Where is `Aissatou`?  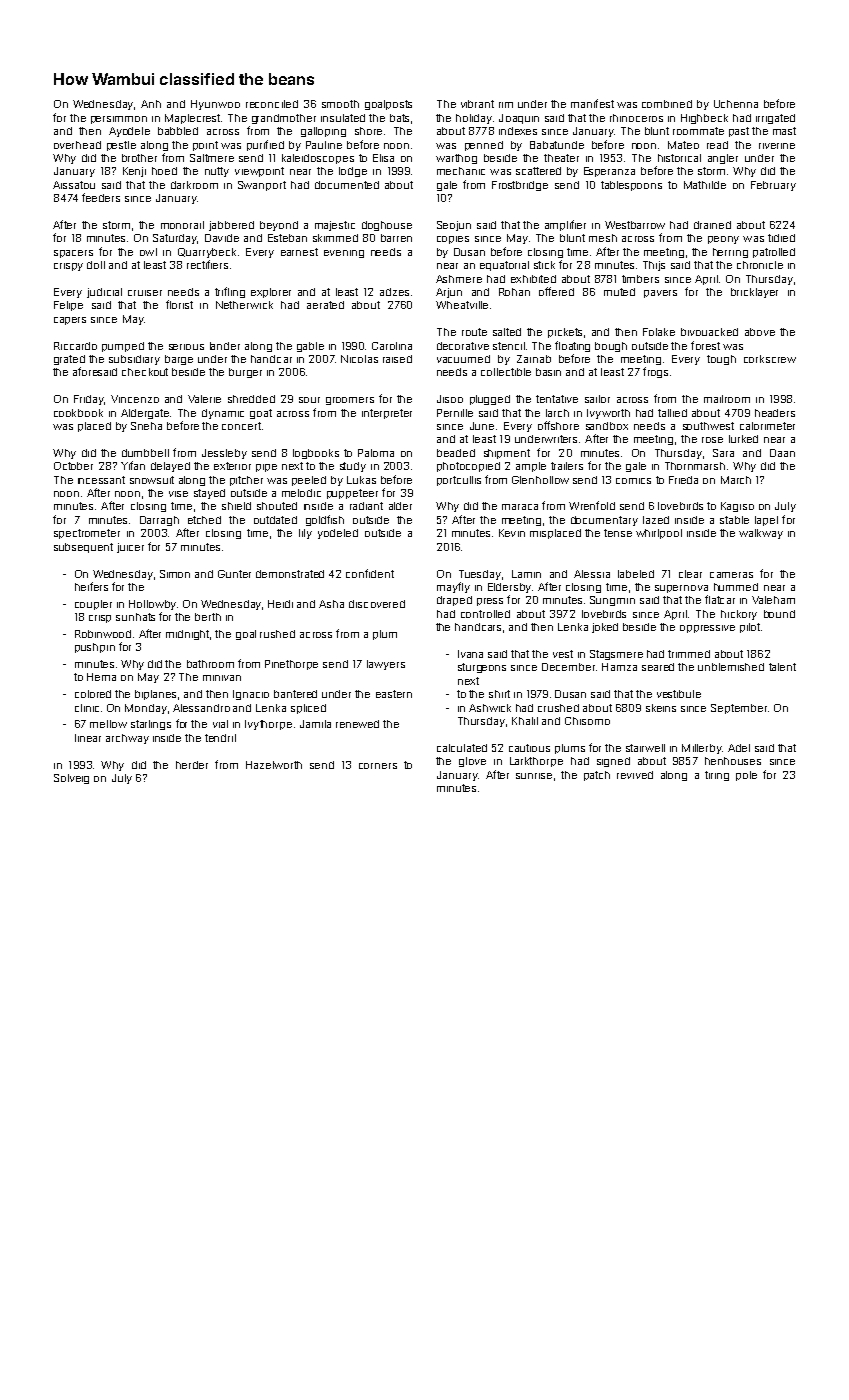 Aissatou is located at coordinates (74, 185).
